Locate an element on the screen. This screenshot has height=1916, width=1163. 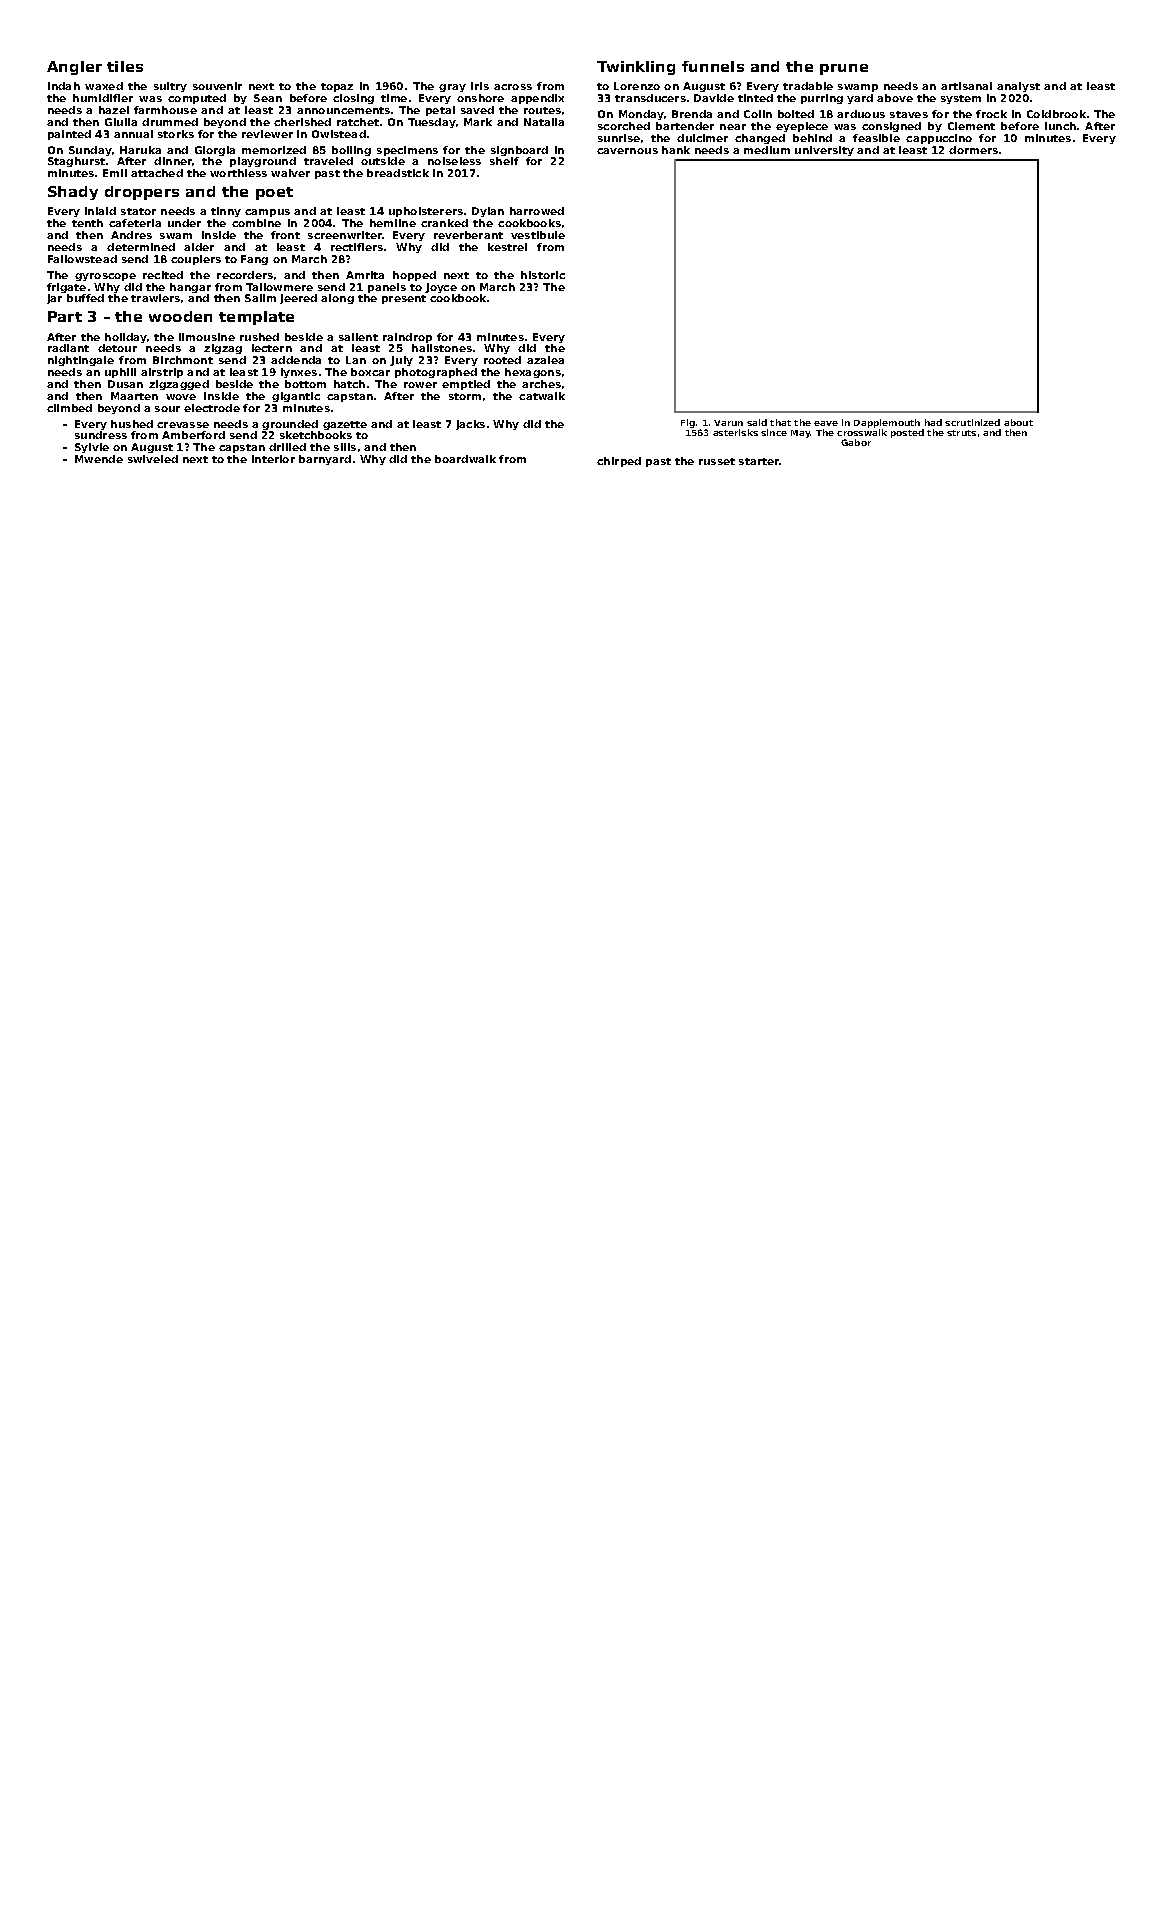
dormers is located at coordinates (973, 150).
